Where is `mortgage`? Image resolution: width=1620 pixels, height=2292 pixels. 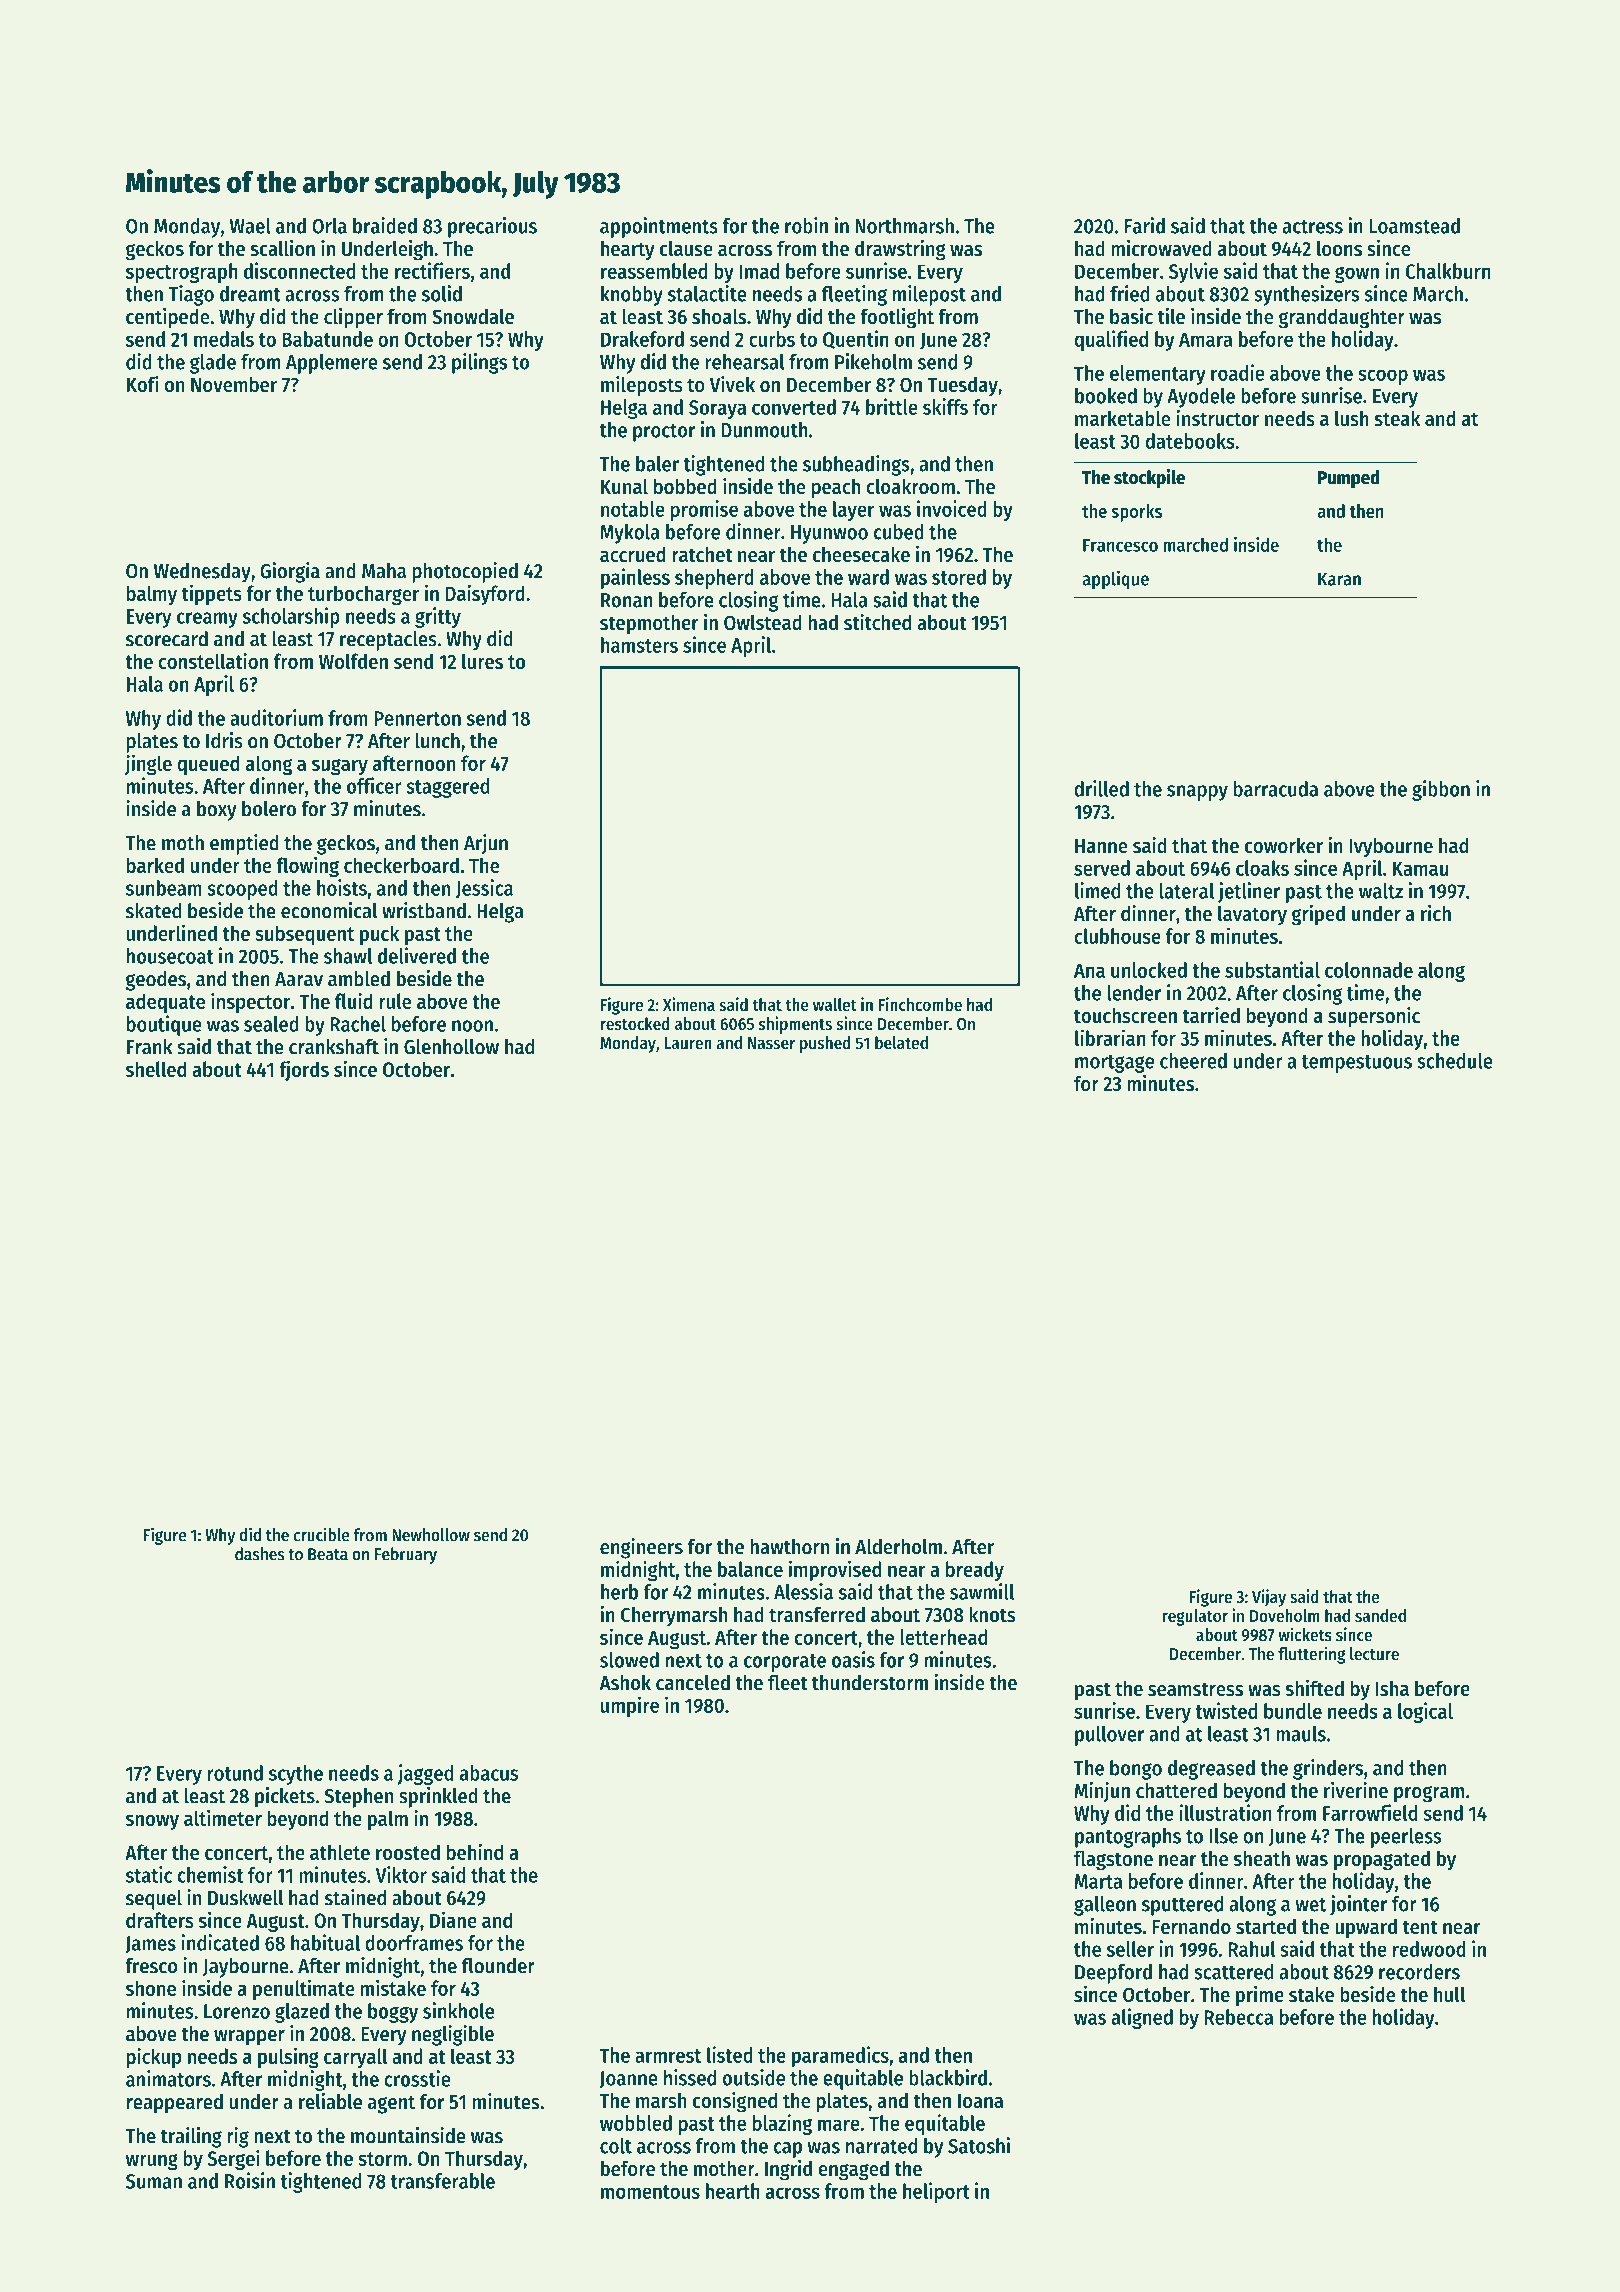 mortgage is located at coordinates (1114, 1064).
